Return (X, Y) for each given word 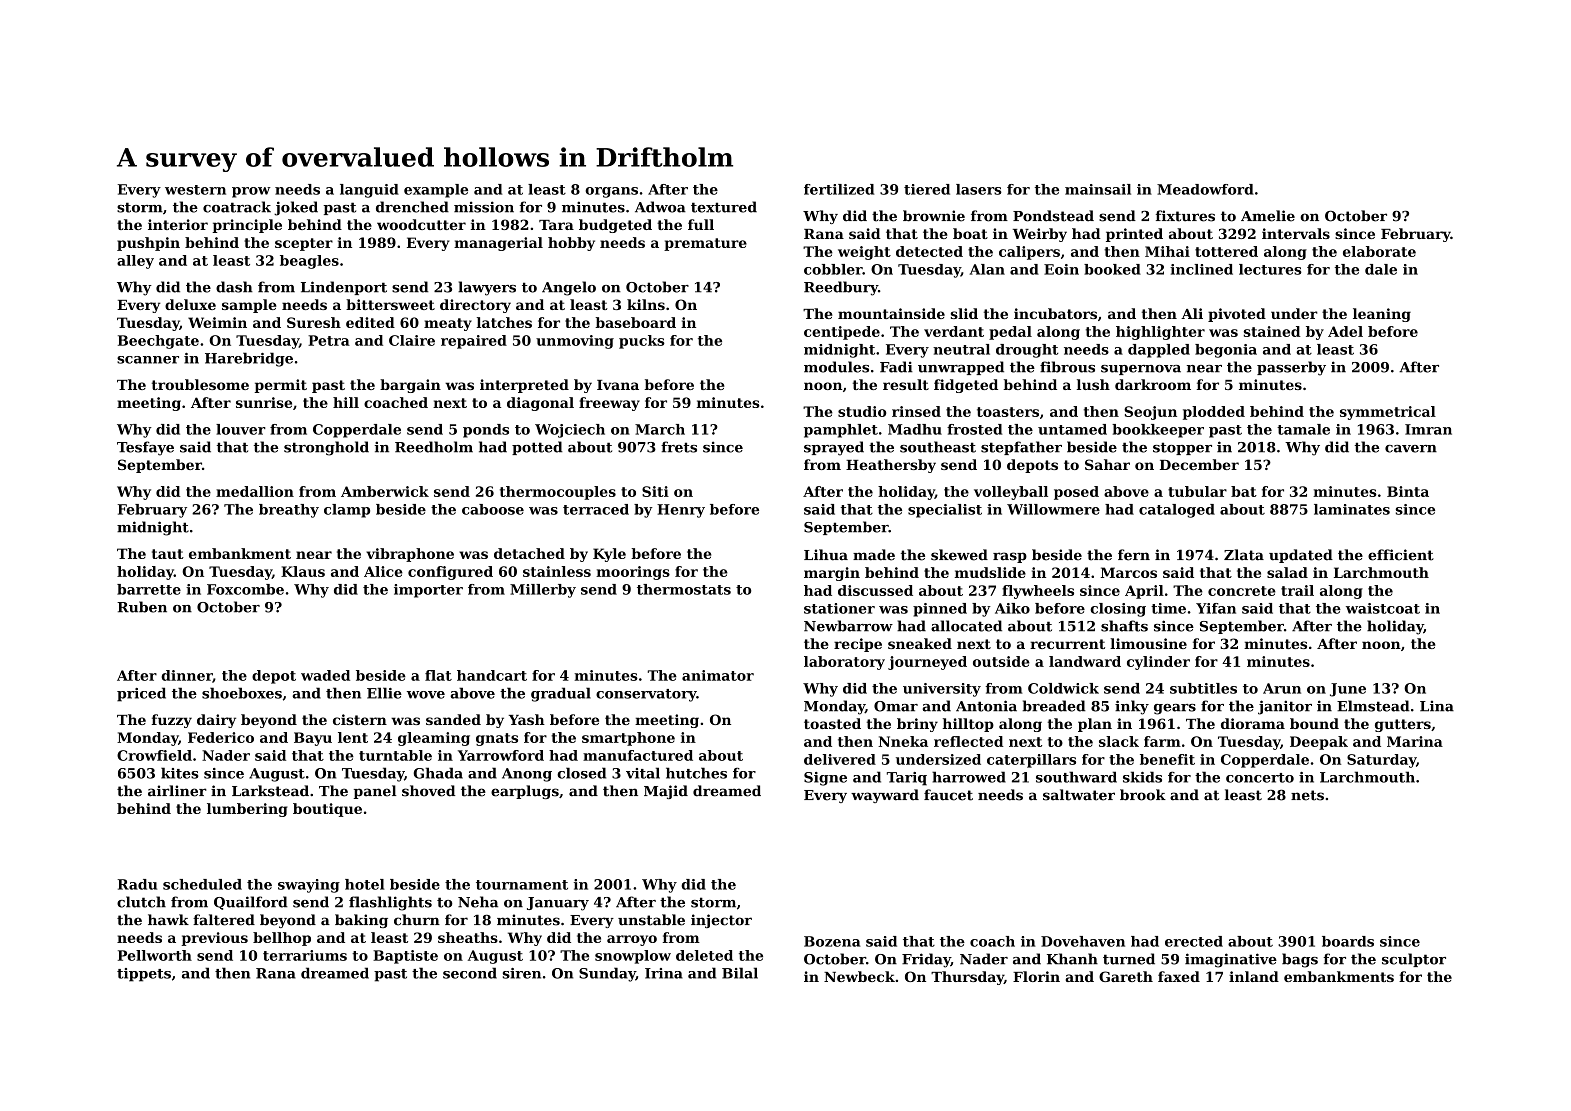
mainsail (1098, 189)
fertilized (839, 189)
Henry (681, 511)
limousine (1148, 643)
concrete (1242, 591)
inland (1254, 976)
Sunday (607, 974)
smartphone (628, 739)
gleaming (434, 739)
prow (251, 192)
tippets (144, 975)
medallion (255, 491)
